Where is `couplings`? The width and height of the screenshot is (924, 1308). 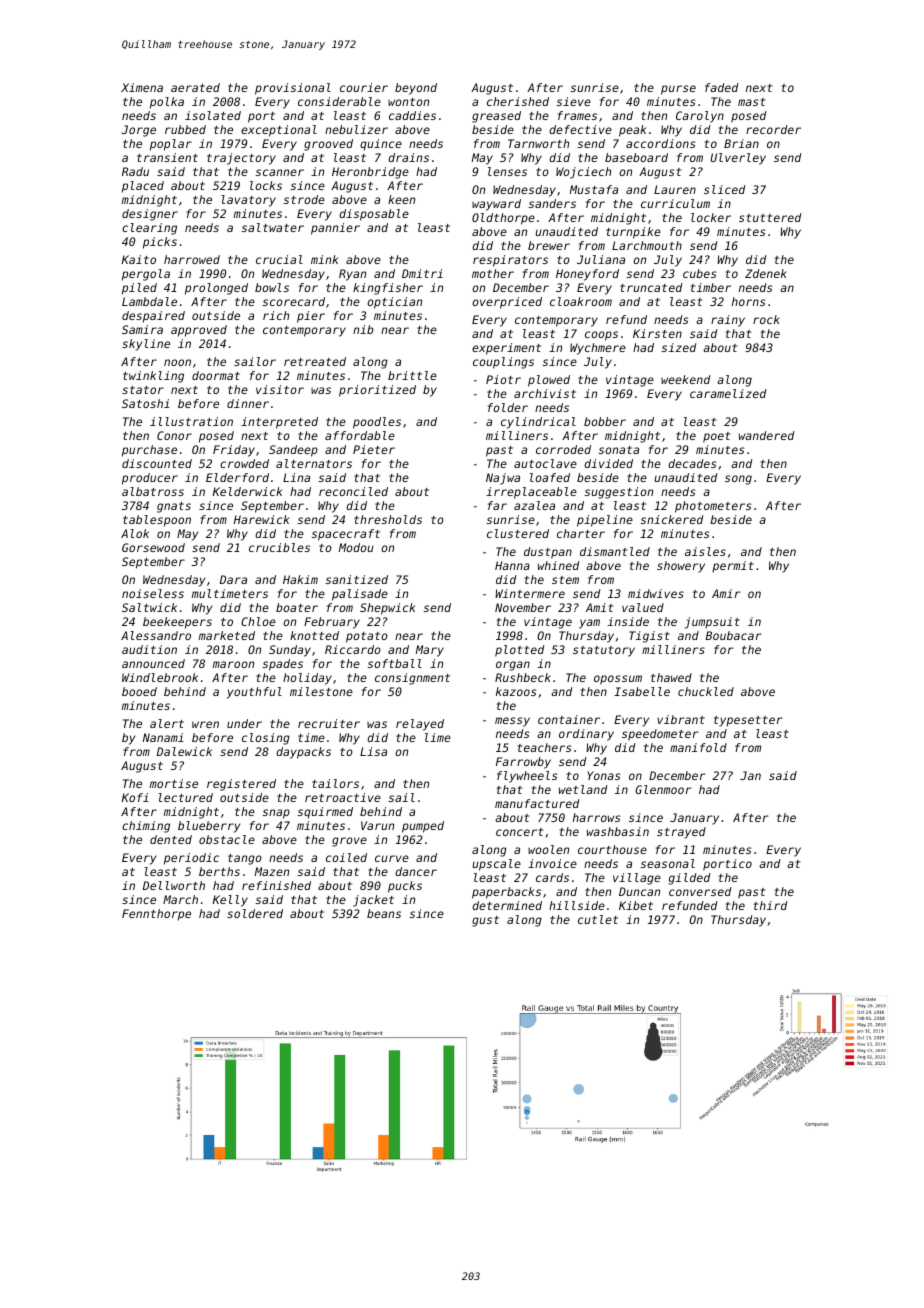
couplings is located at coordinates (503, 363).
